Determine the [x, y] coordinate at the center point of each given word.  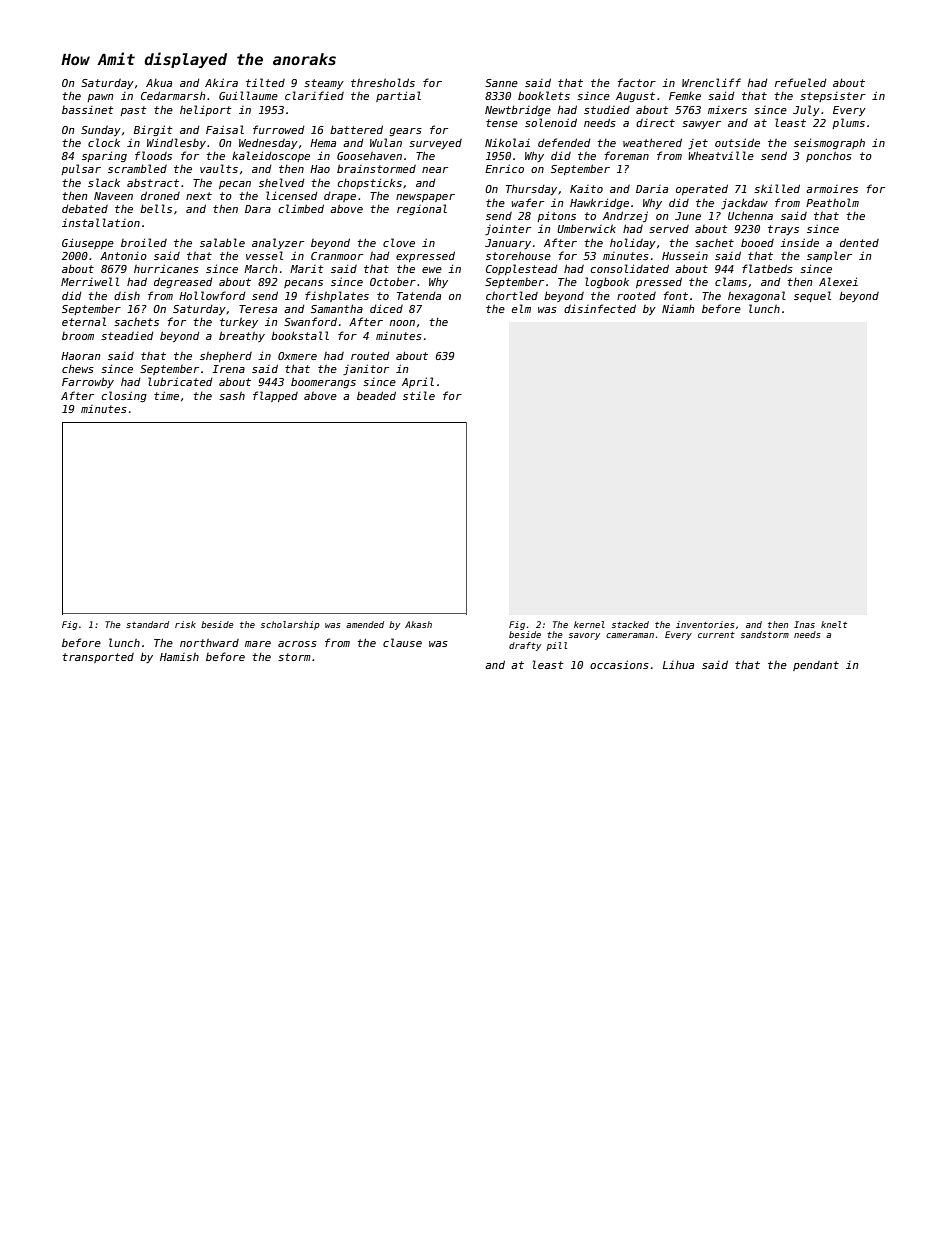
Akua [159, 83]
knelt [834, 624]
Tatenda [419, 296]
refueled [801, 82]
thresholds [383, 82]
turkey [239, 322]
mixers [727, 110]
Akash [418, 624]
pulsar [81, 169]
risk [185, 624]
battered [356, 129]
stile [419, 395]
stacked [630, 624]
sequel [812, 296]
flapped [275, 396]
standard [147, 624]
